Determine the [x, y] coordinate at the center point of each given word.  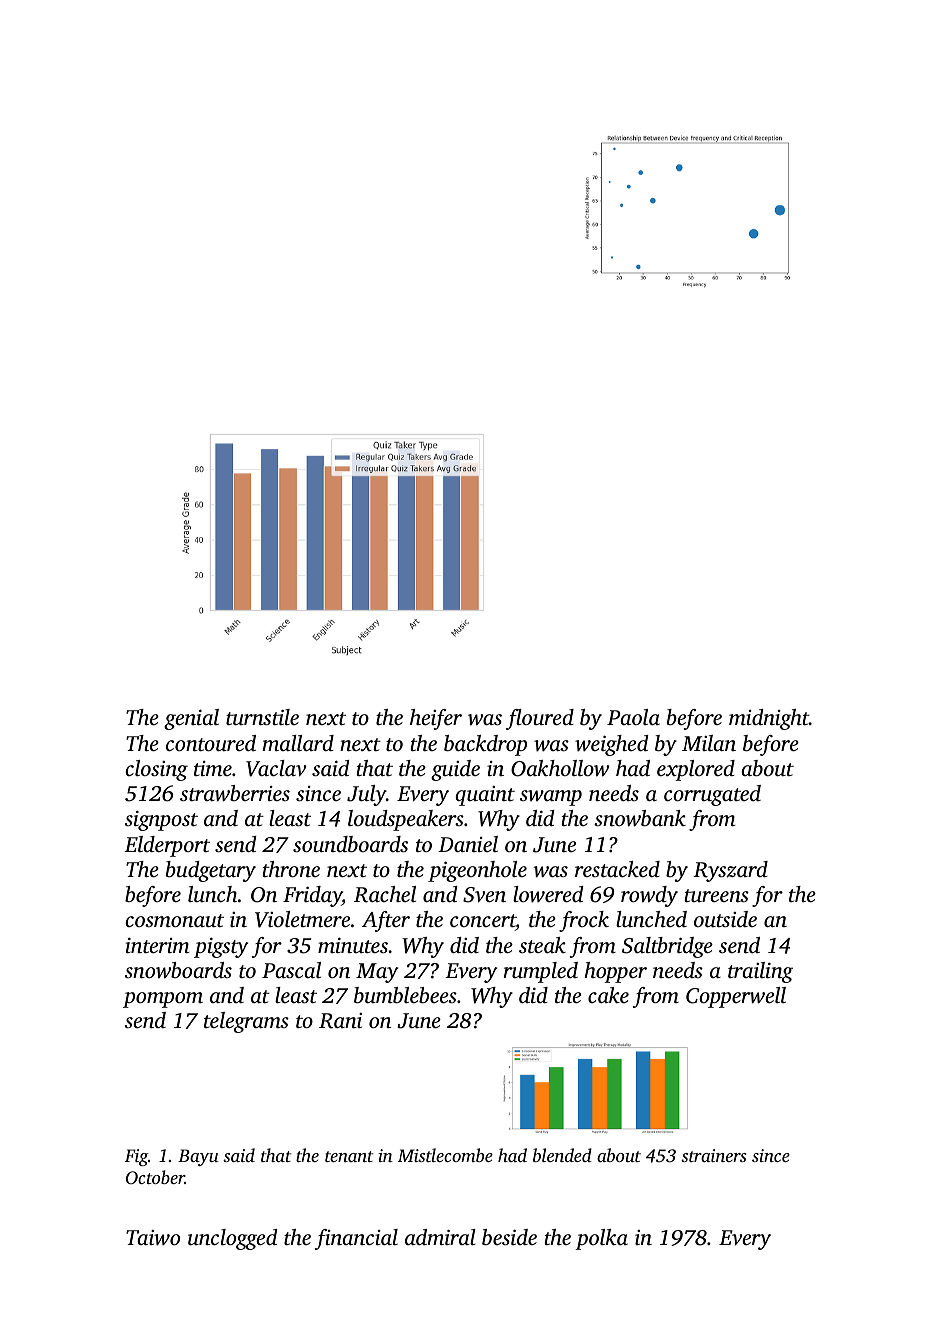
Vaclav [276, 768]
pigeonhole [477, 871]
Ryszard [730, 871]
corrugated [712, 795]
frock [584, 921]
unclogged [233, 1239]
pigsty [221, 948]
